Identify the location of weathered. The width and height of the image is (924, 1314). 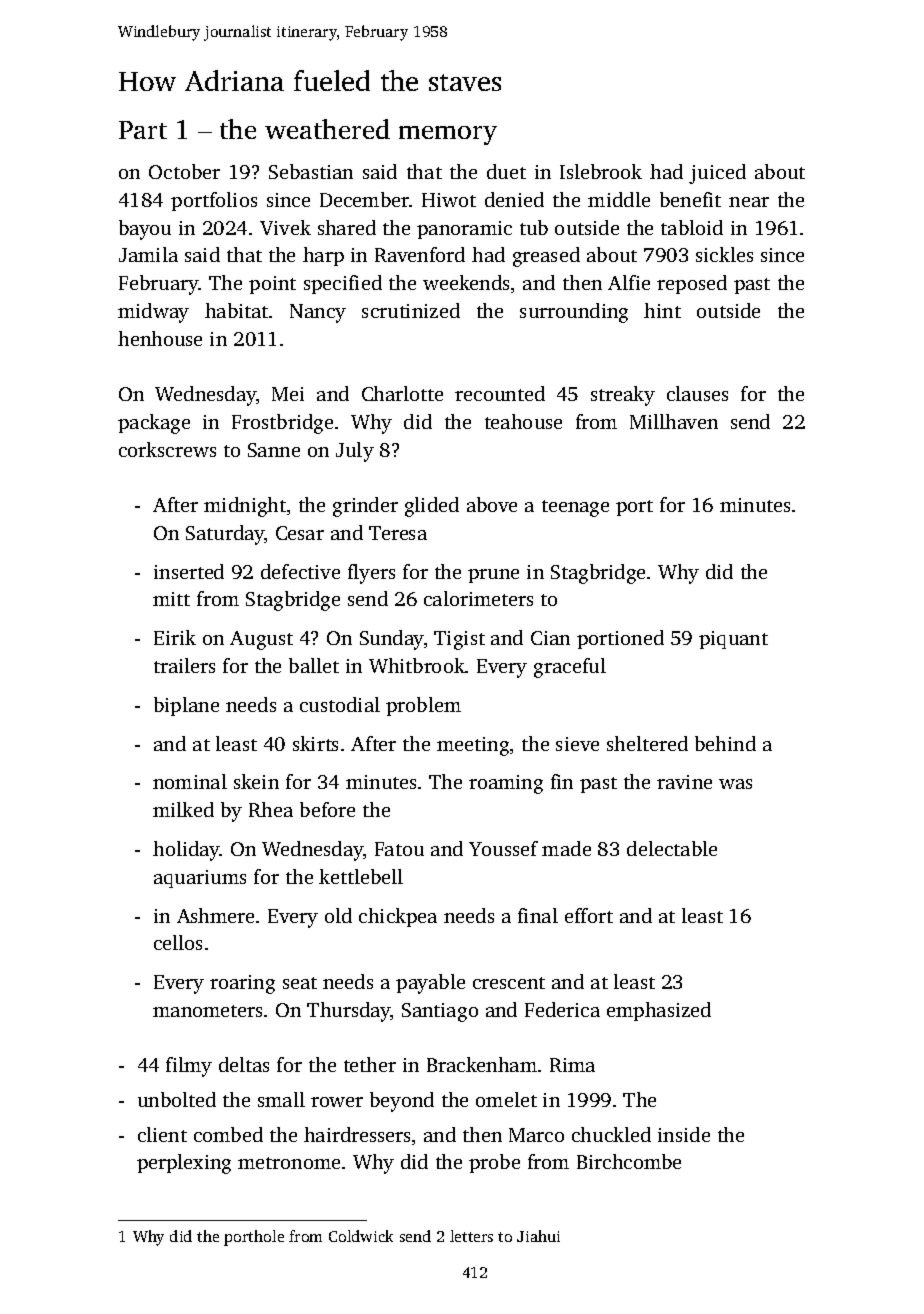
(327, 129).
